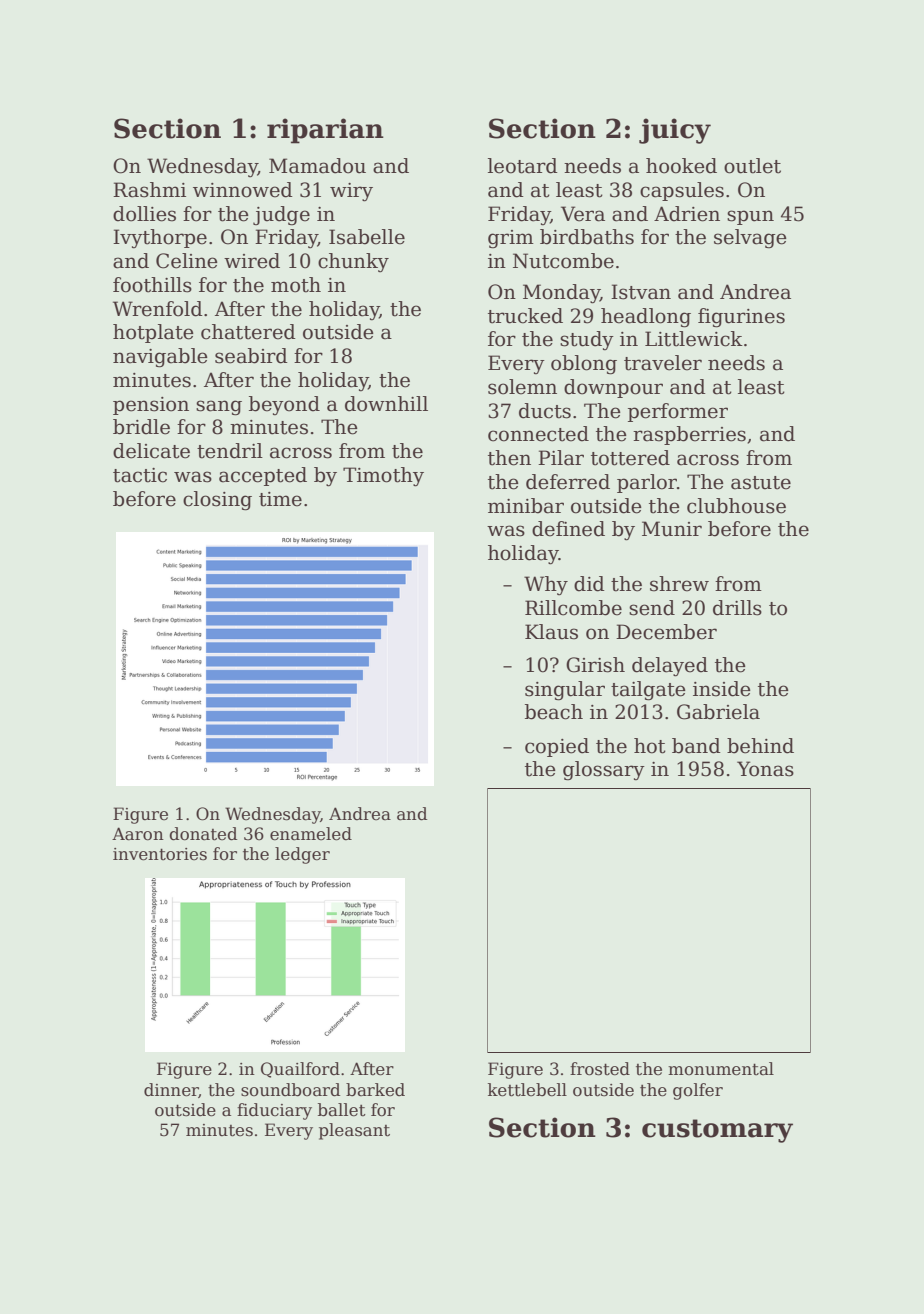  I want to click on juicy, so click(675, 131).
